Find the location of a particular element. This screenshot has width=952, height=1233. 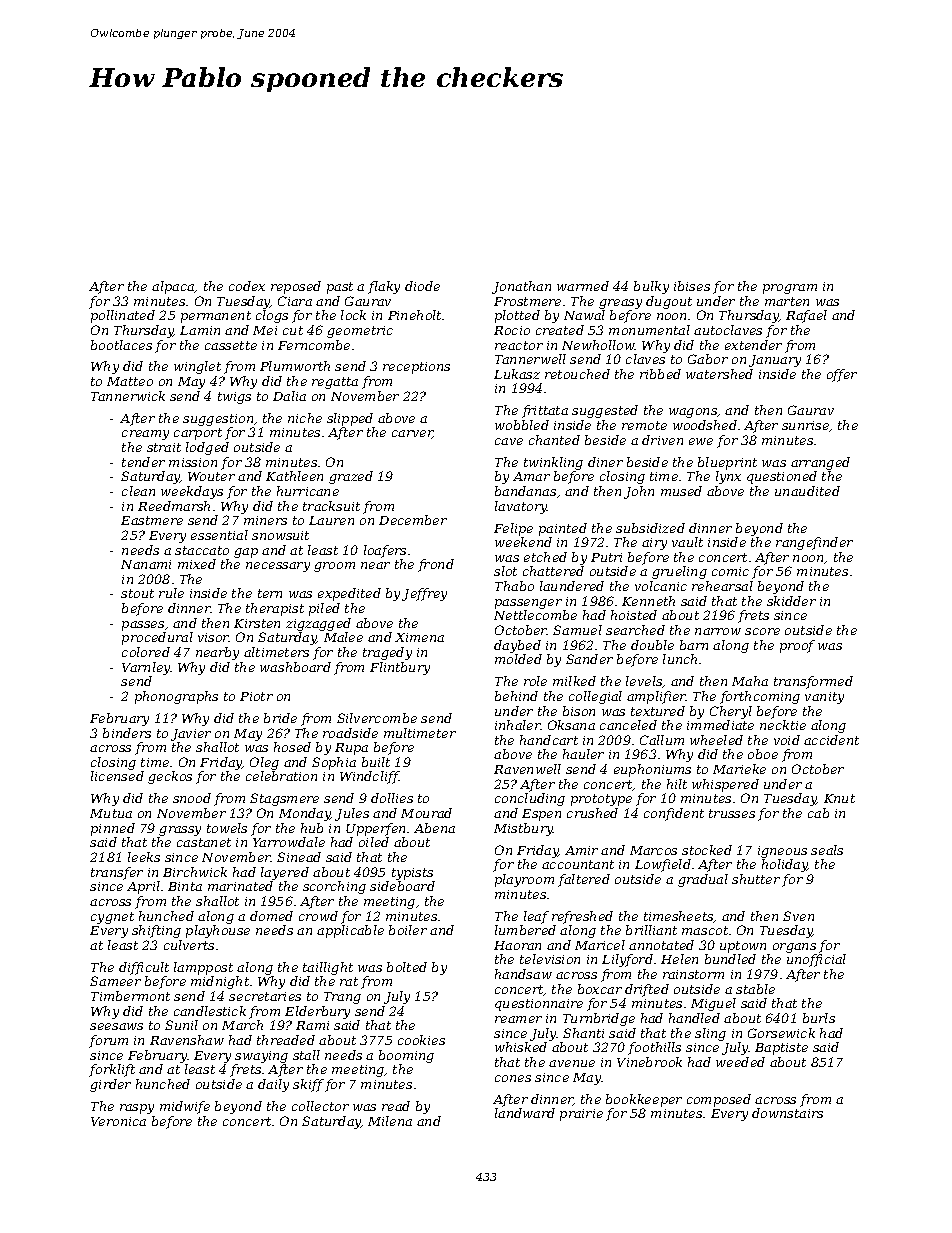

lamppost is located at coordinates (203, 968).
